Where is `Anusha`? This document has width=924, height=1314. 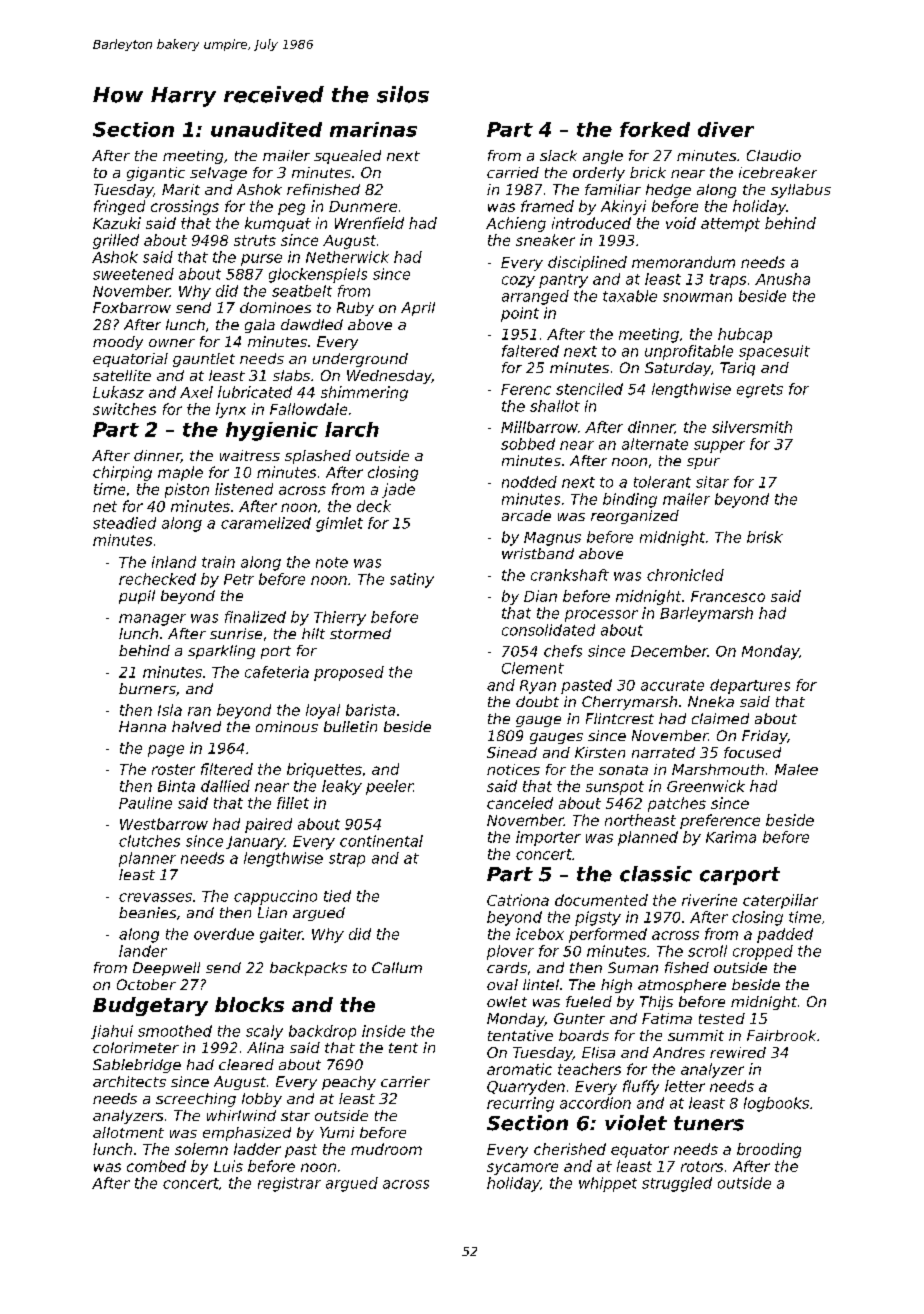
Anusha is located at coordinates (782, 279).
